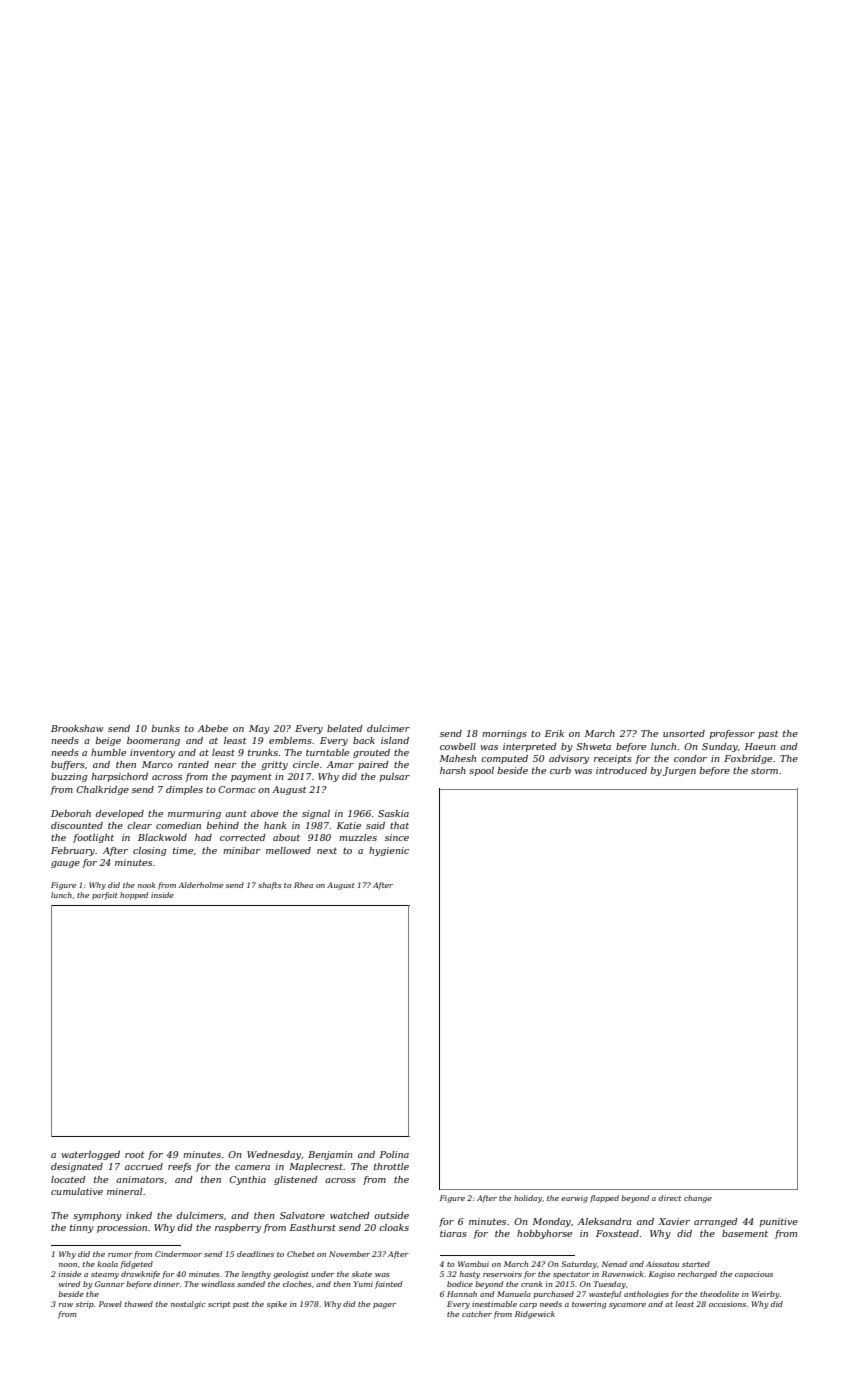 This screenshot has height=1400, width=849. Describe the element at coordinates (504, 734) in the screenshot. I see `mornings` at that location.
